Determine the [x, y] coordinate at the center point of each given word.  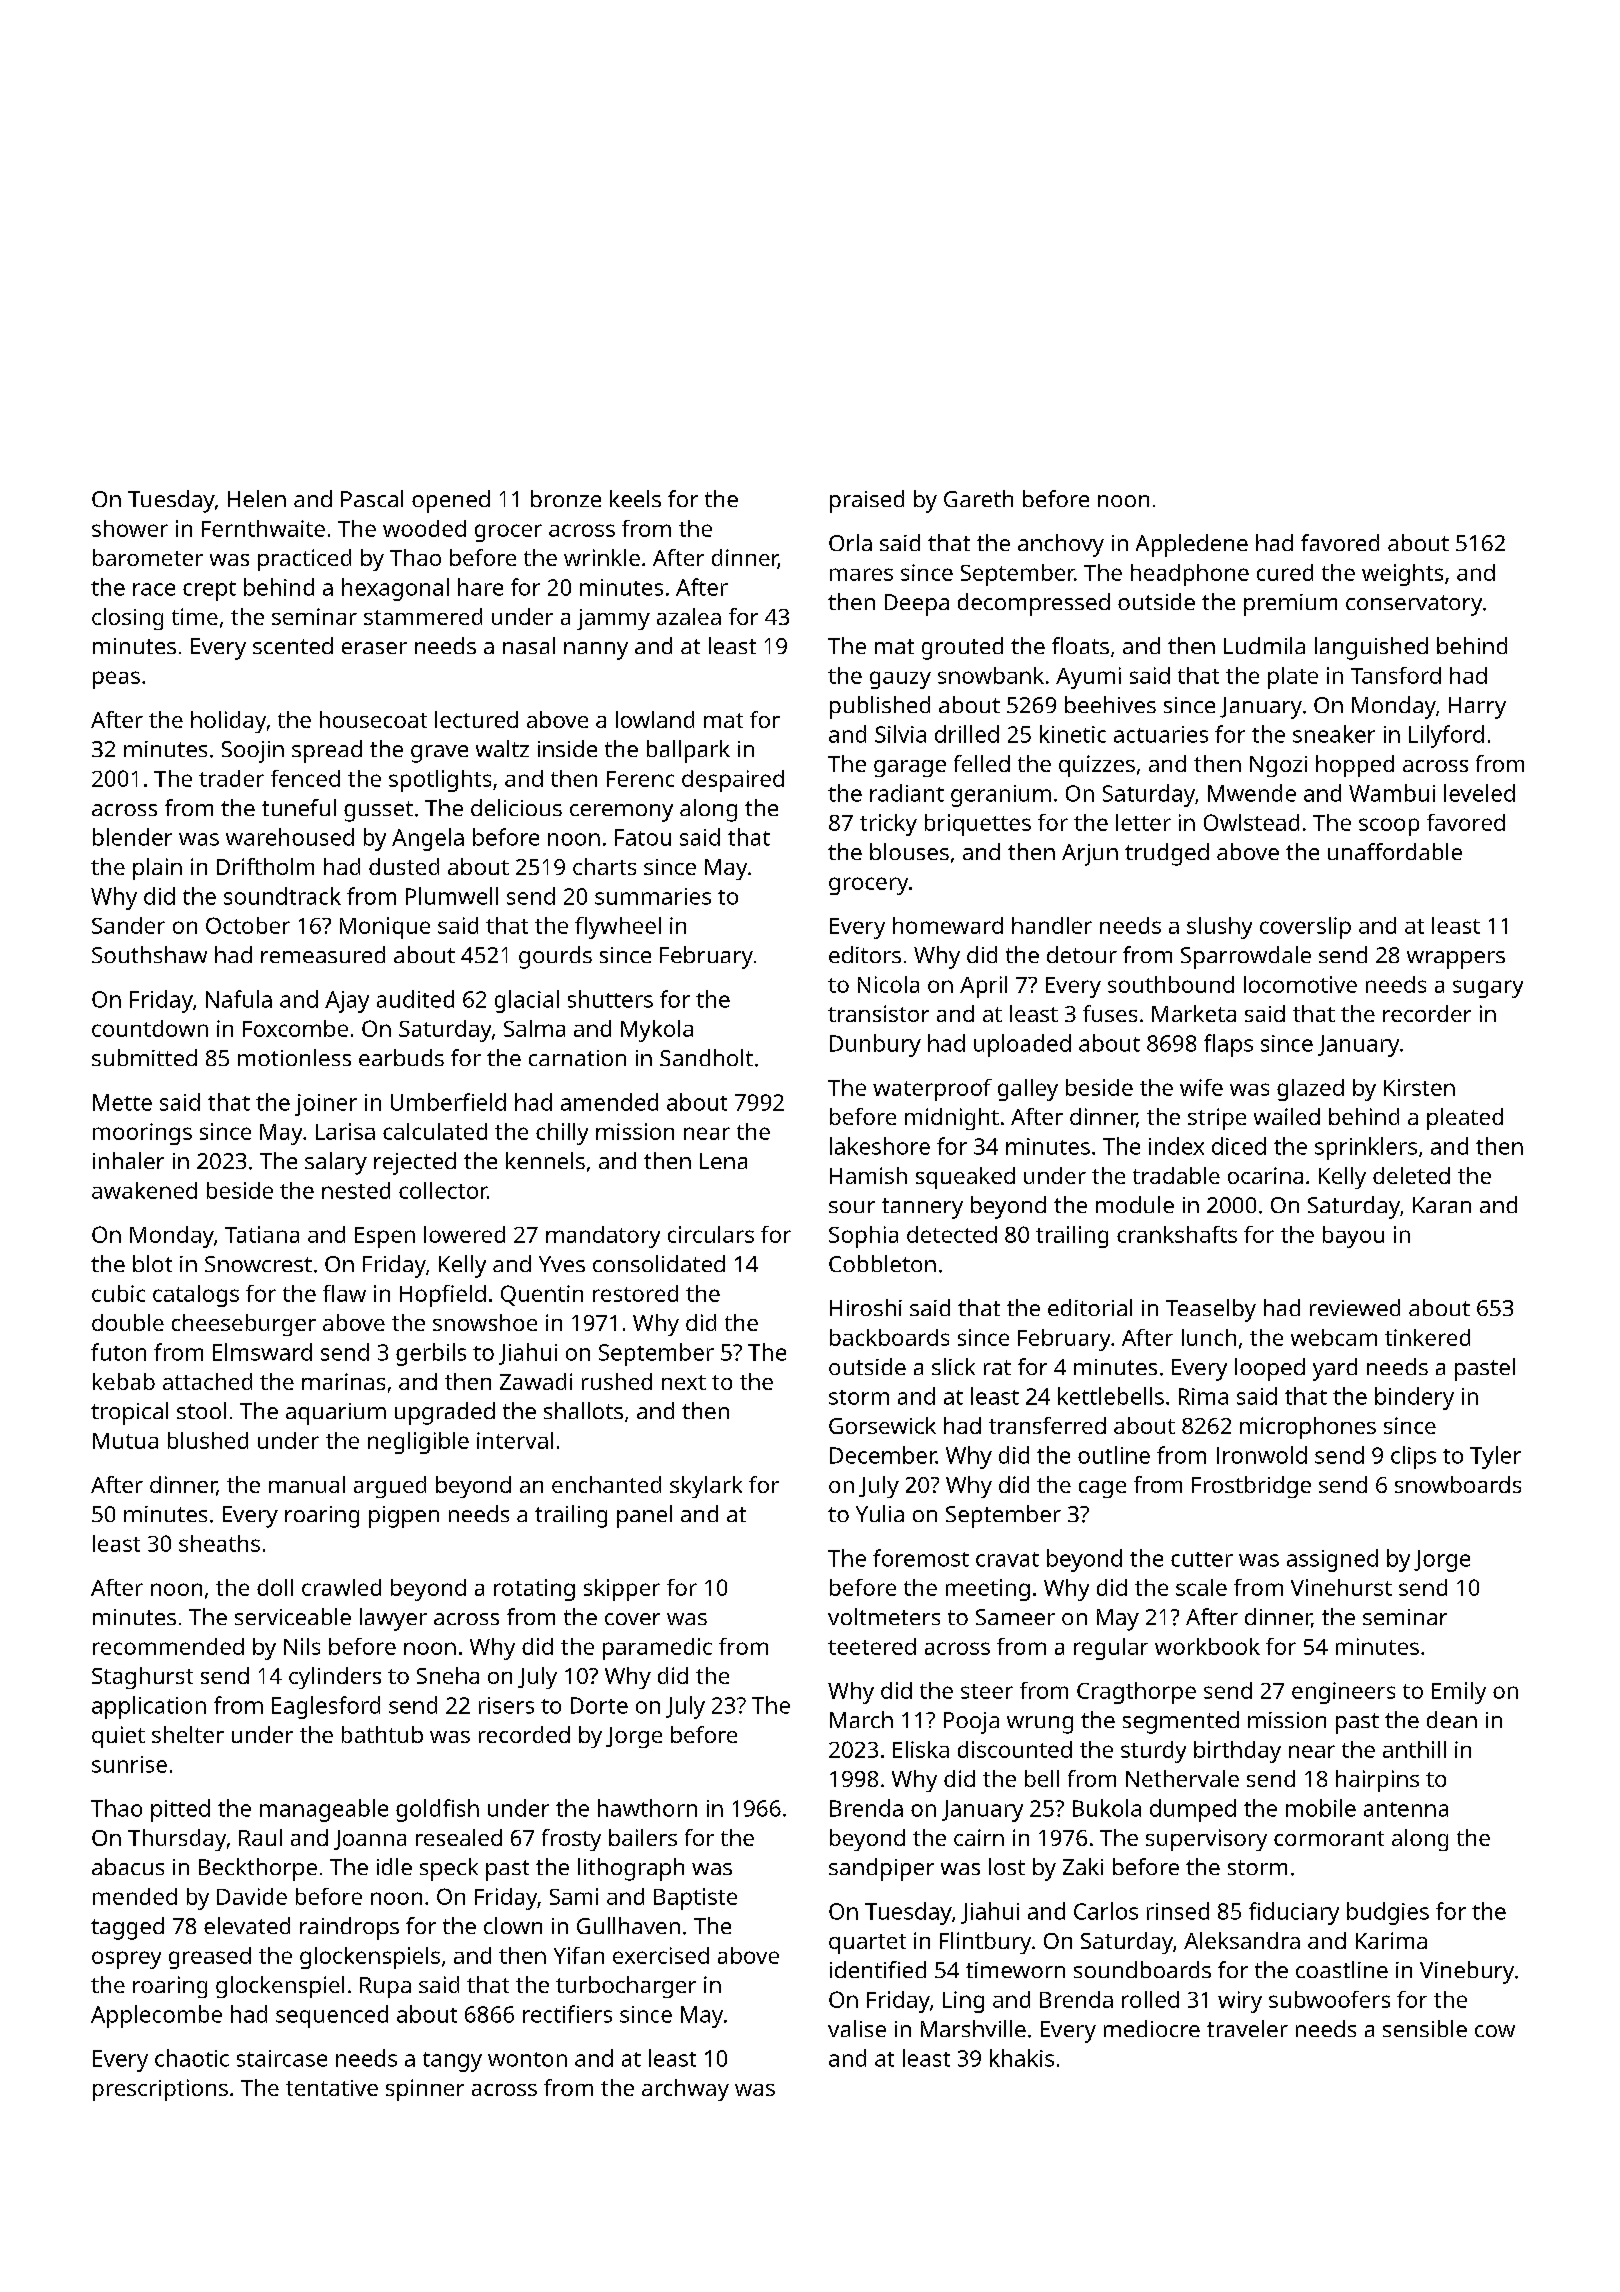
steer [987, 1691]
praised [867, 501]
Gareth [978, 498]
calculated [435, 1131]
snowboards [1458, 1484]
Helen [257, 498]
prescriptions [160, 2090]
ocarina [1265, 1175]
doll [275, 1587]
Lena [723, 1161]
